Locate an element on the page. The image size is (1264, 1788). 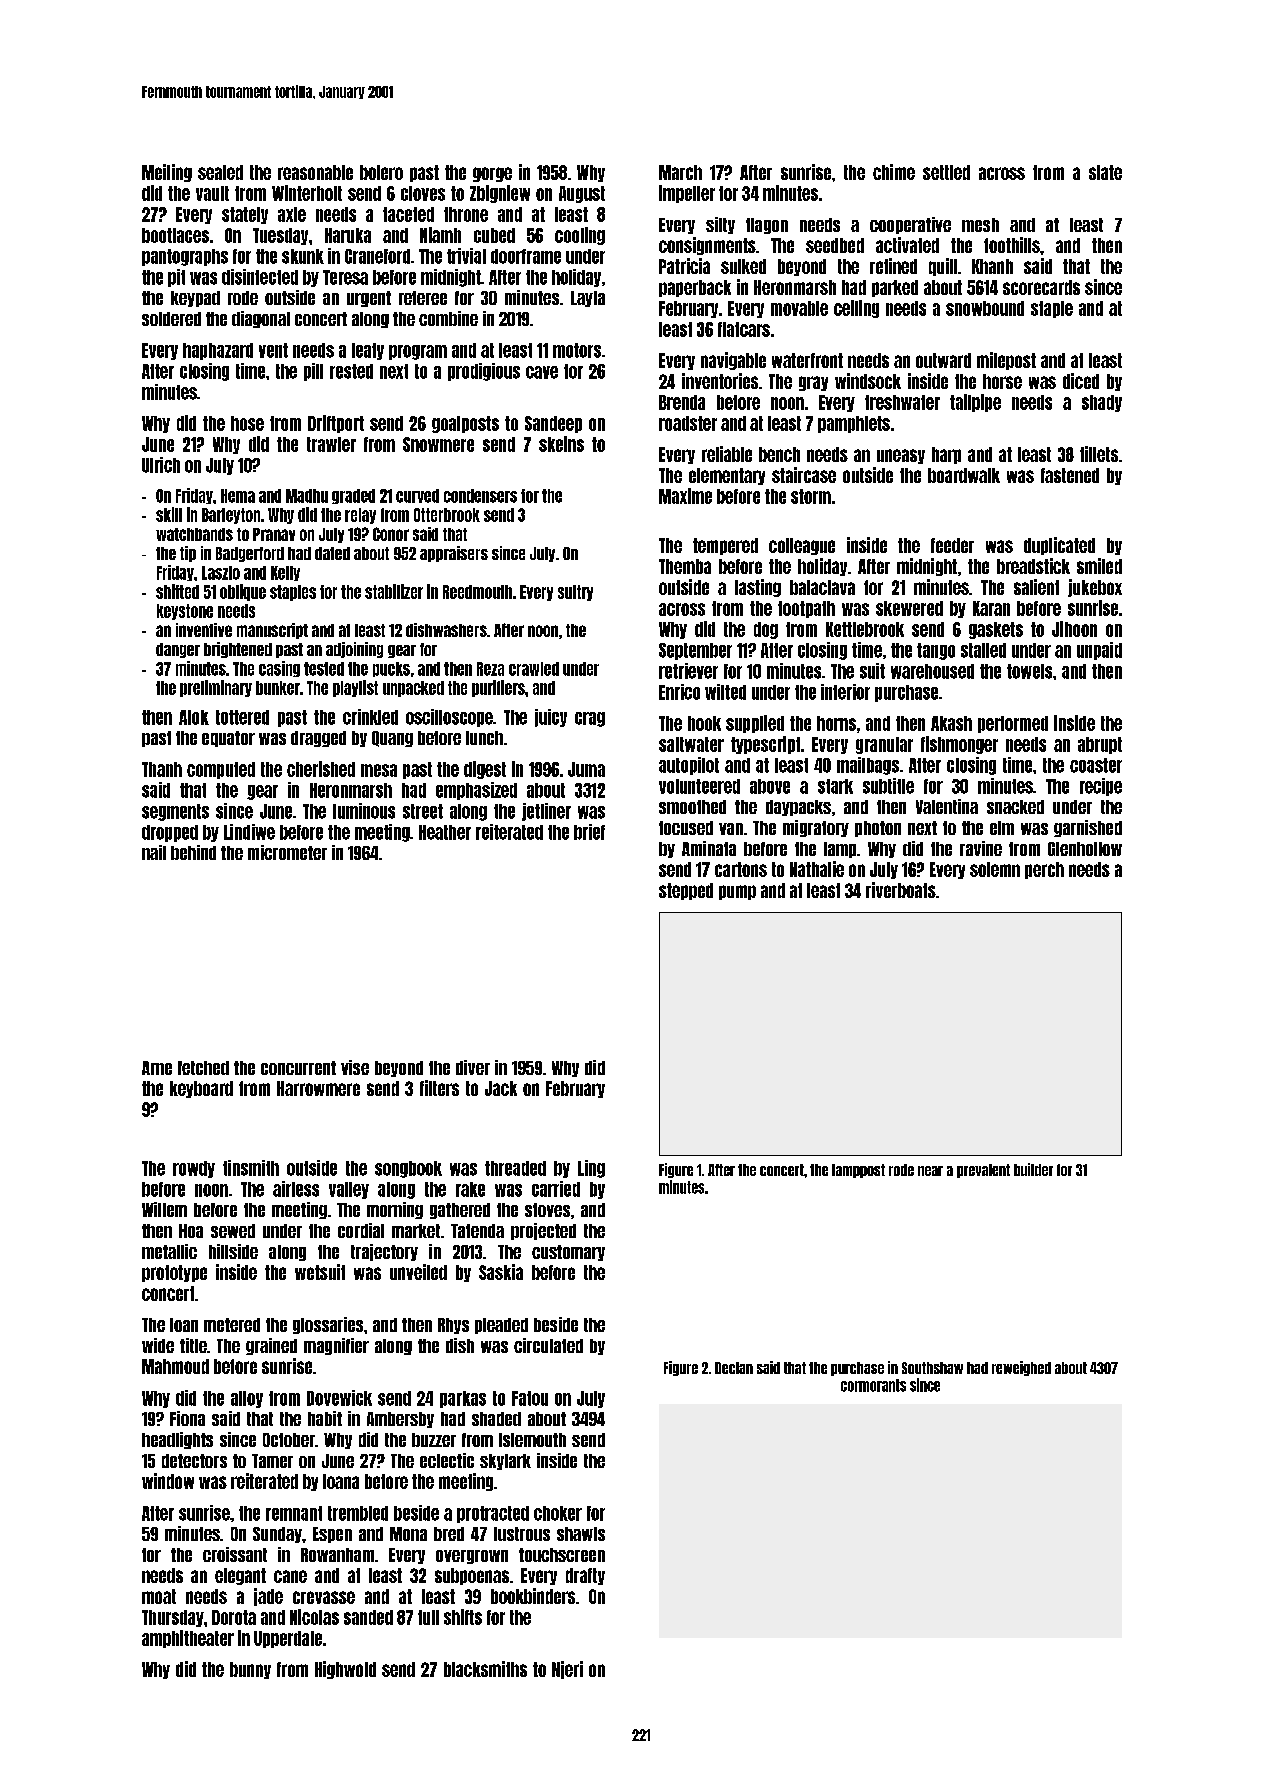
March is located at coordinates (680, 172).
